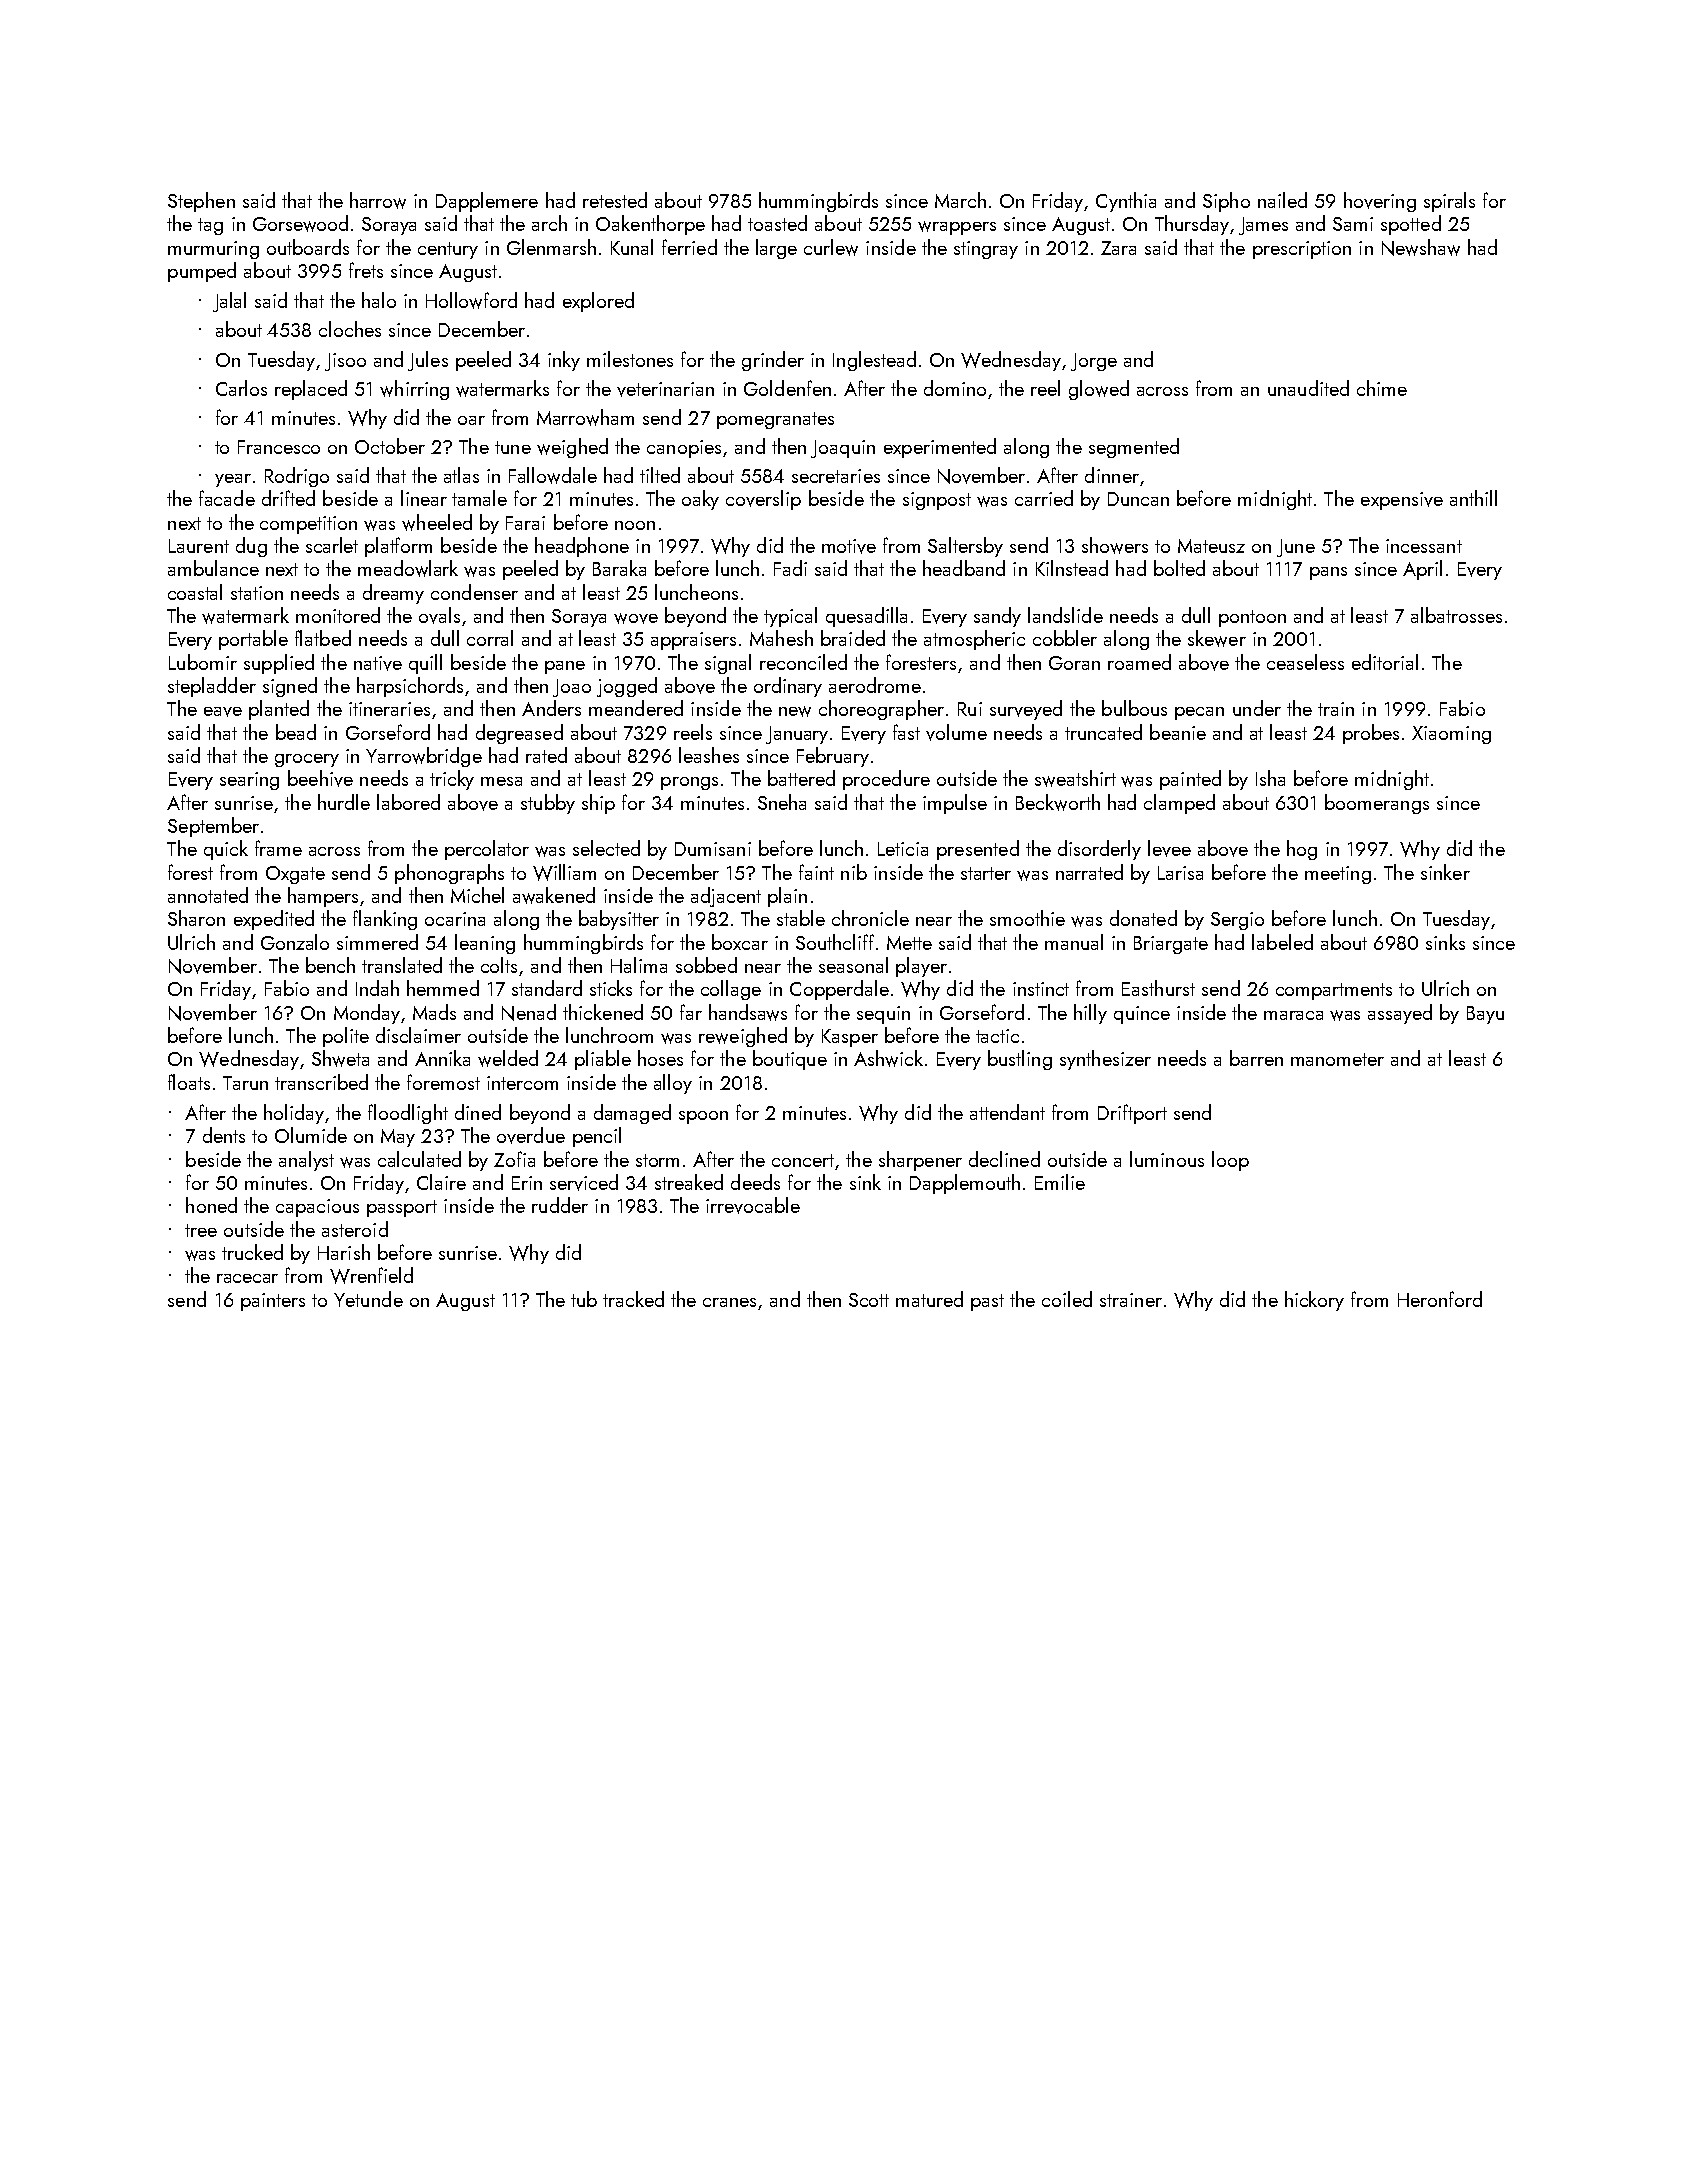  I want to click on loop, so click(1230, 1161).
